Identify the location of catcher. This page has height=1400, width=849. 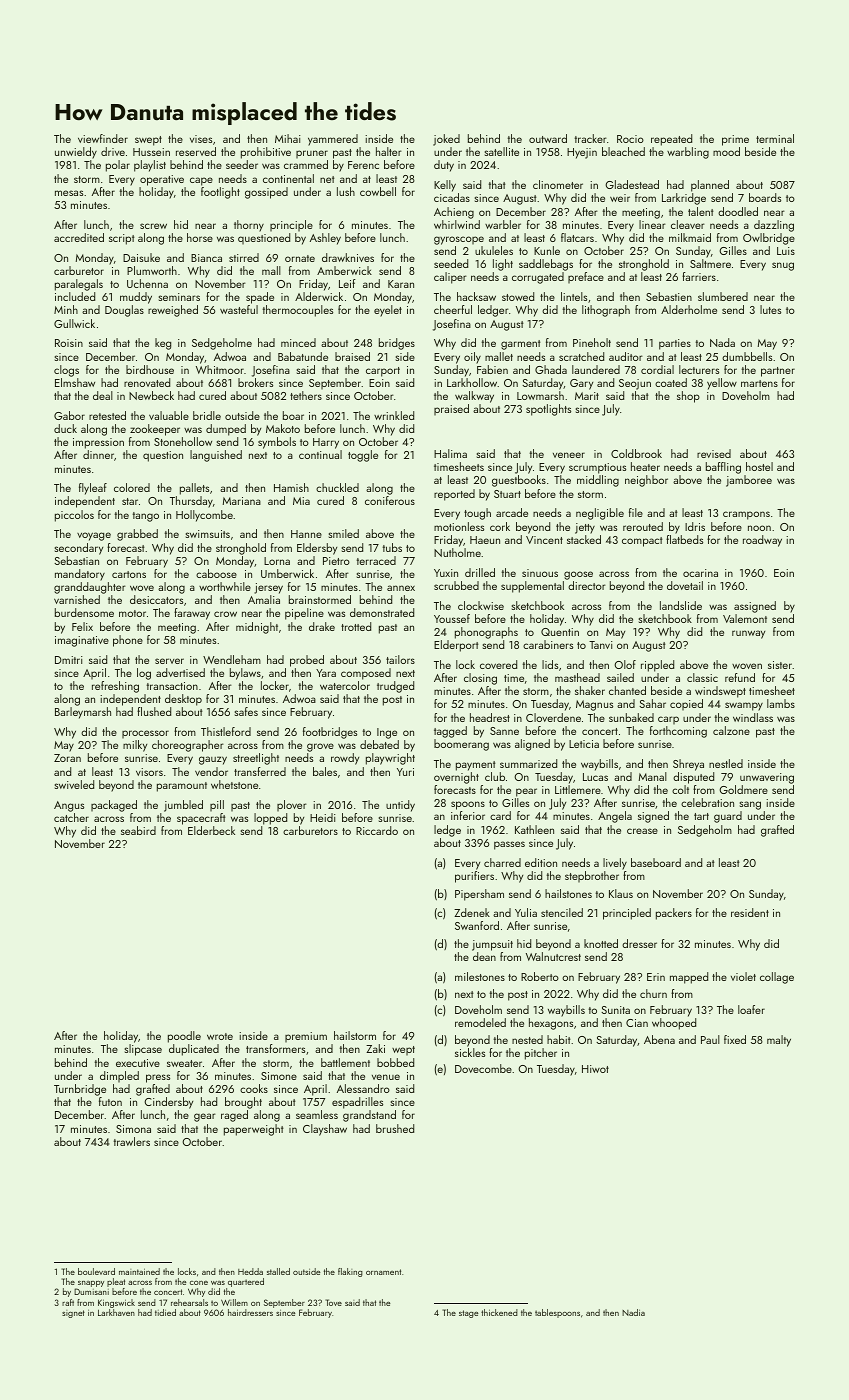
(71, 817).
